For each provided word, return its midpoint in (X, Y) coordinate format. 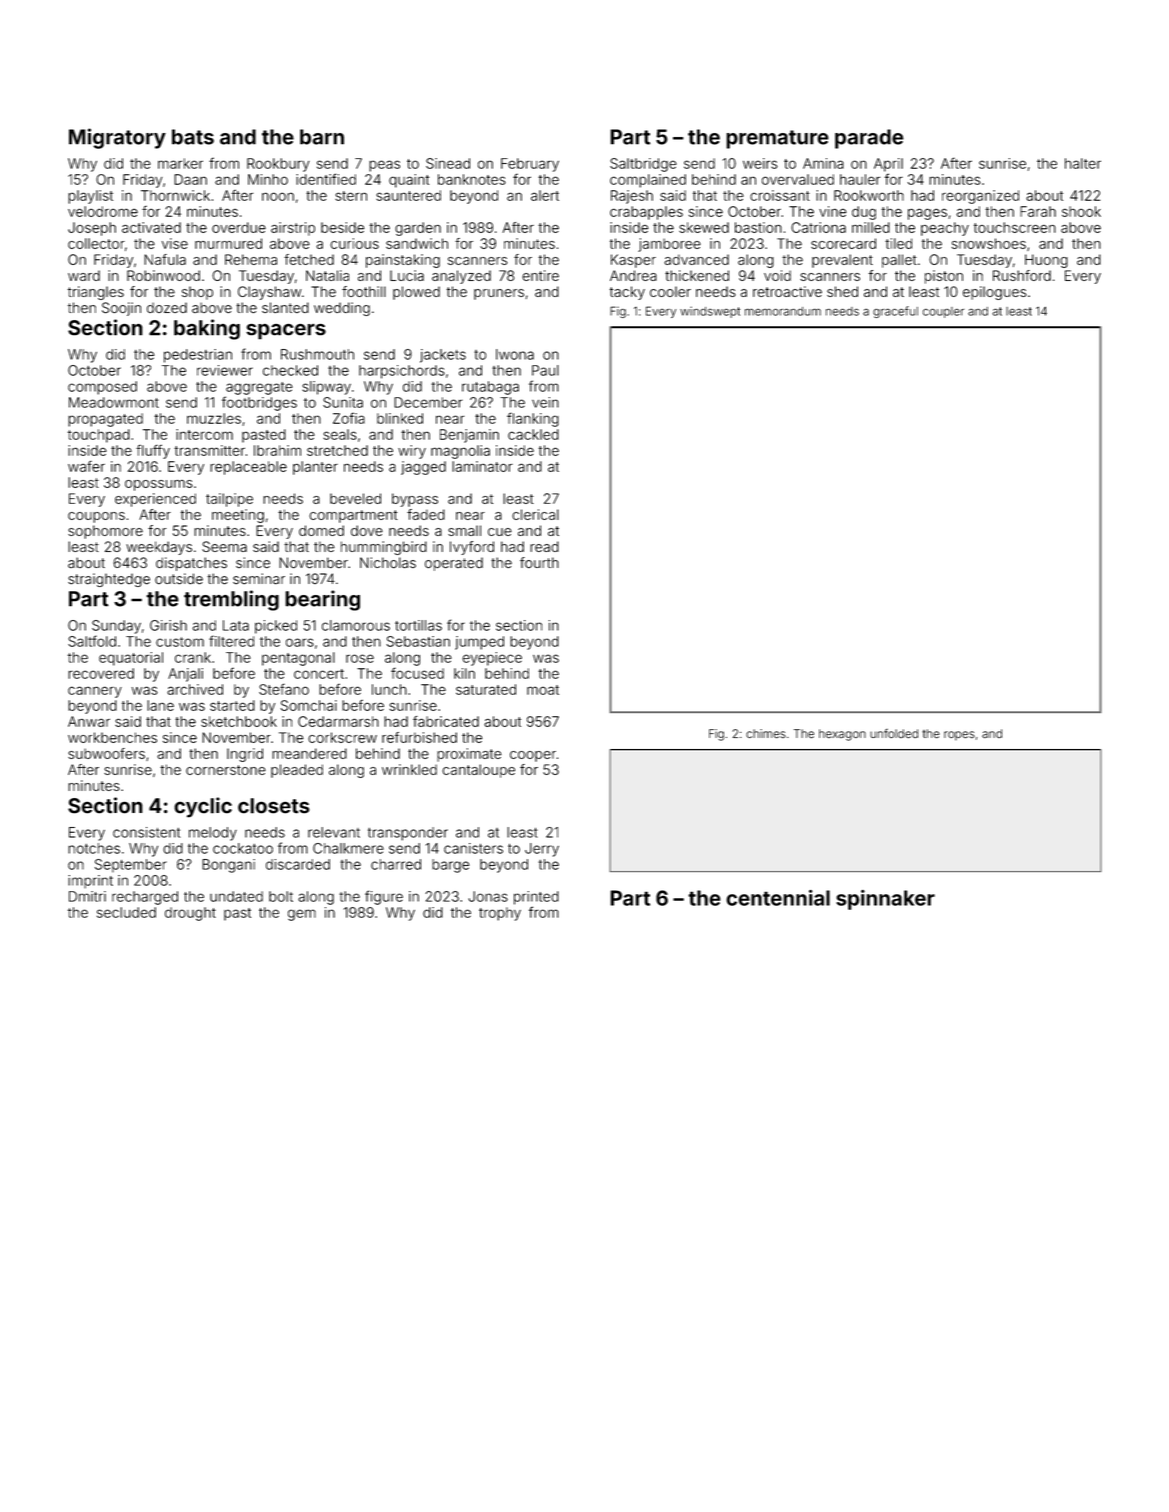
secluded (126, 912)
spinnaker (885, 900)
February (530, 165)
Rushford (1022, 275)
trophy (500, 914)
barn (322, 137)
